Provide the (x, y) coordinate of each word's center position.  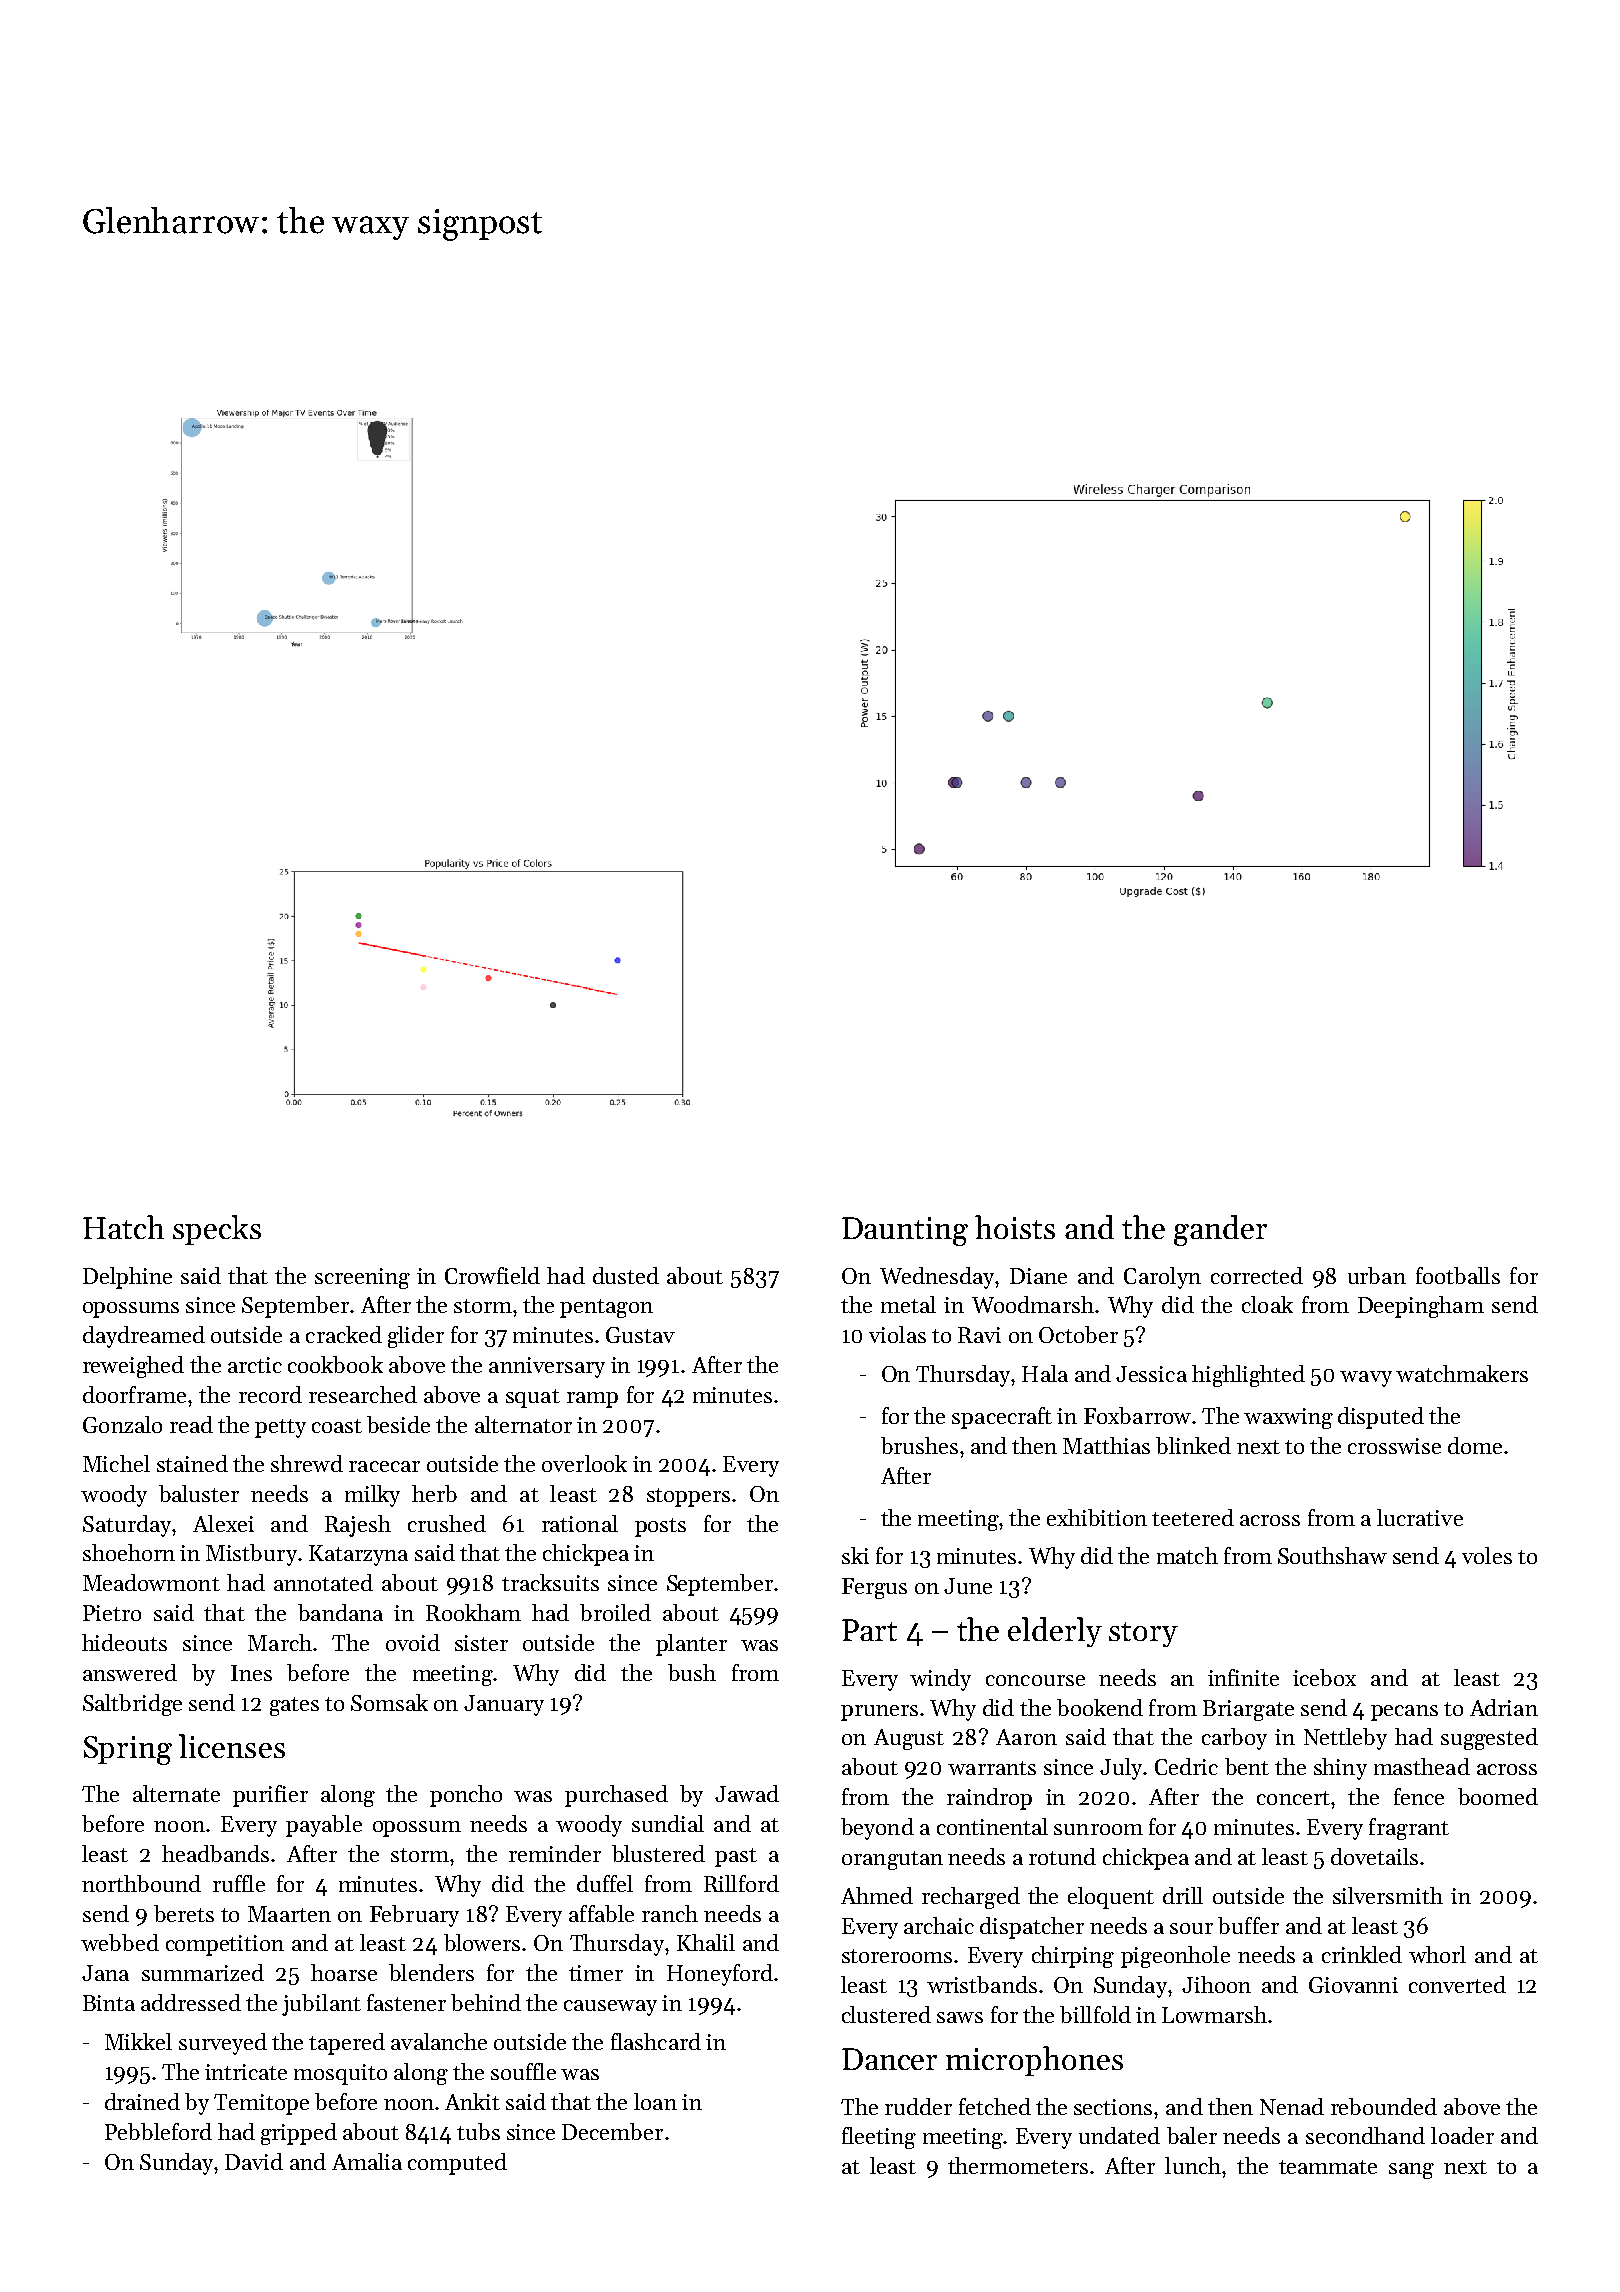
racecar (384, 1466)
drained (142, 2101)
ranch (670, 1913)
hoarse (344, 1972)
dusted (626, 1275)
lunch (1193, 2165)
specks (217, 1230)
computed (457, 2164)
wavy (1366, 1379)
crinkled (1362, 1954)
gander (1220, 1230)
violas (897, 1334)
